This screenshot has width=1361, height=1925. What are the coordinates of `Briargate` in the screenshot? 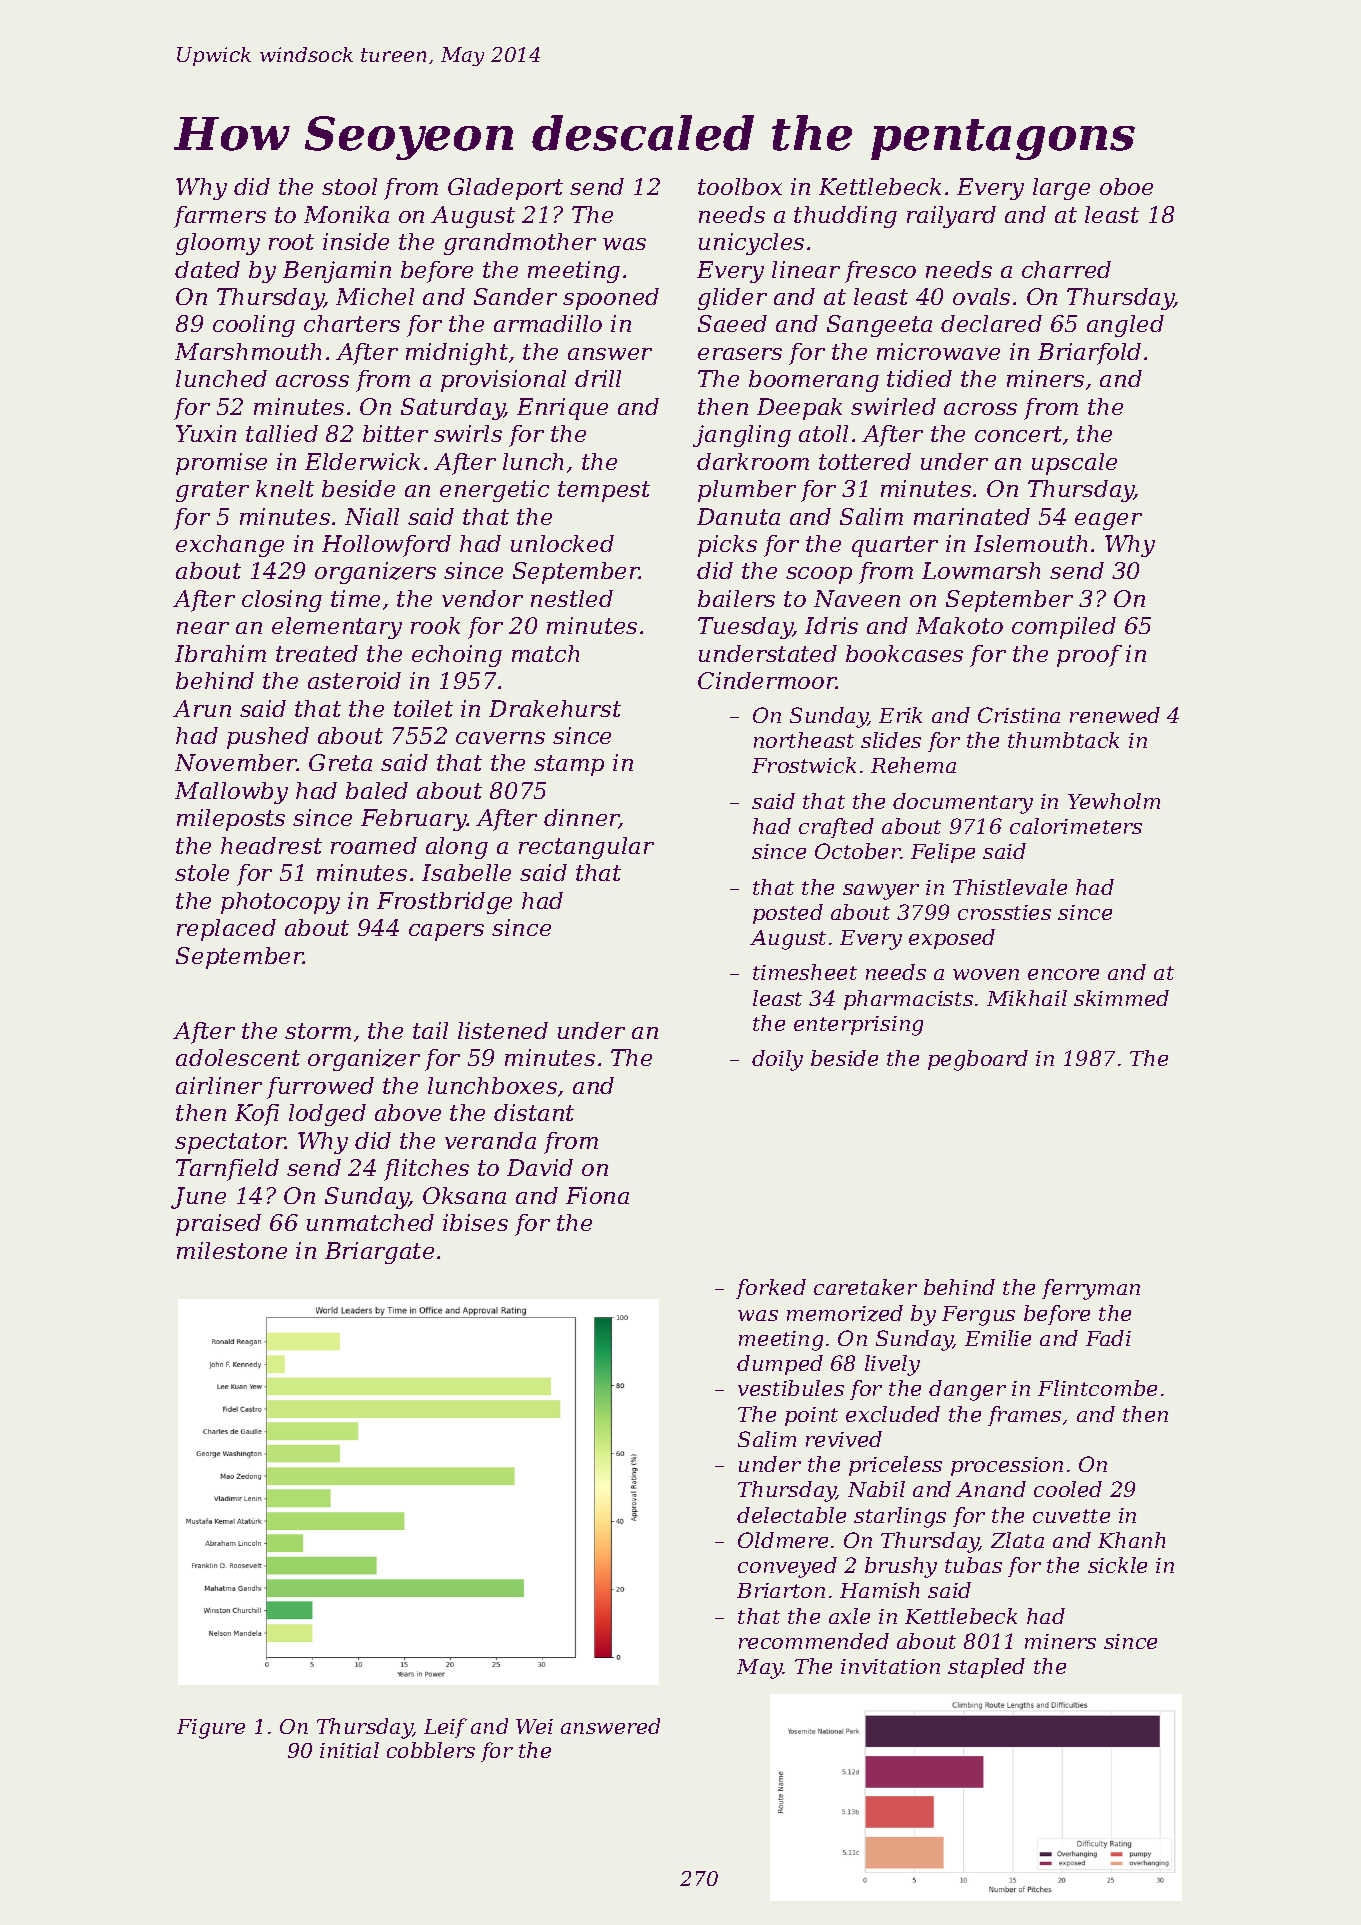 It's located at (379, 1253).
